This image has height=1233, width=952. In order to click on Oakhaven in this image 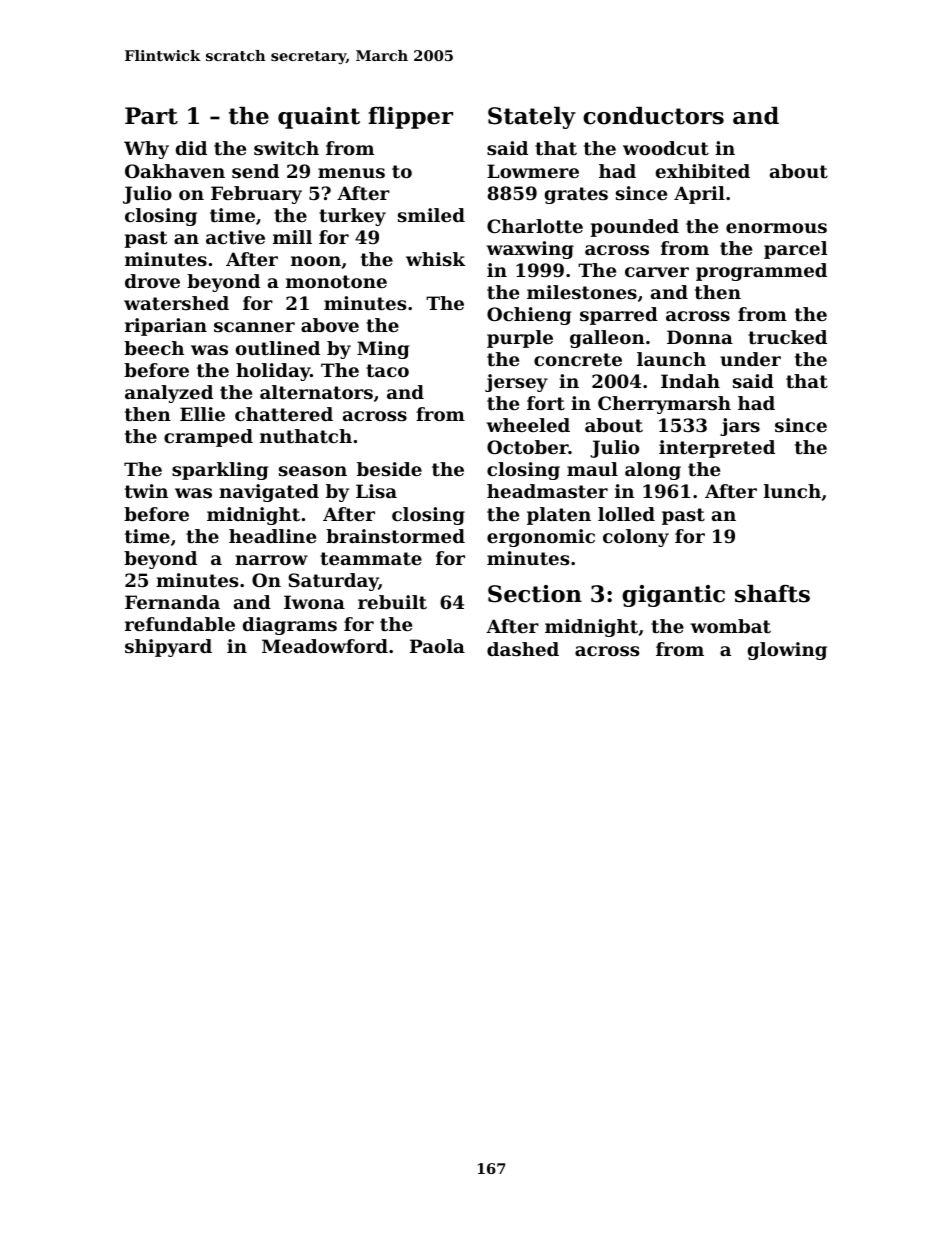, I will do `click(175, 171)`.
